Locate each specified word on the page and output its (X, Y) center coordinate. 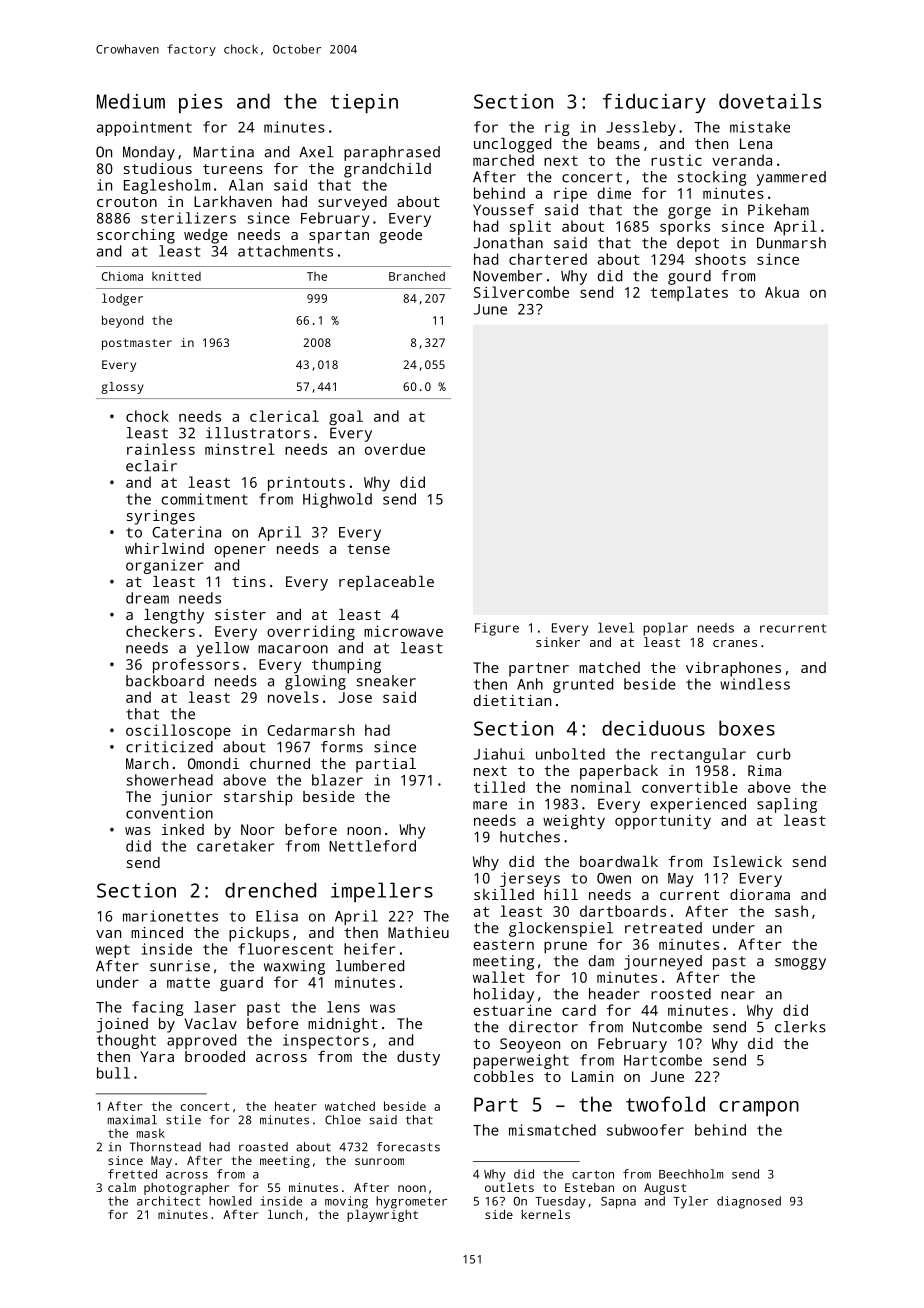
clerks (800, 1027)
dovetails (770, 101)
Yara (157, 1056)
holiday (504, 995)
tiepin (364, 103)
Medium (131, 101)
